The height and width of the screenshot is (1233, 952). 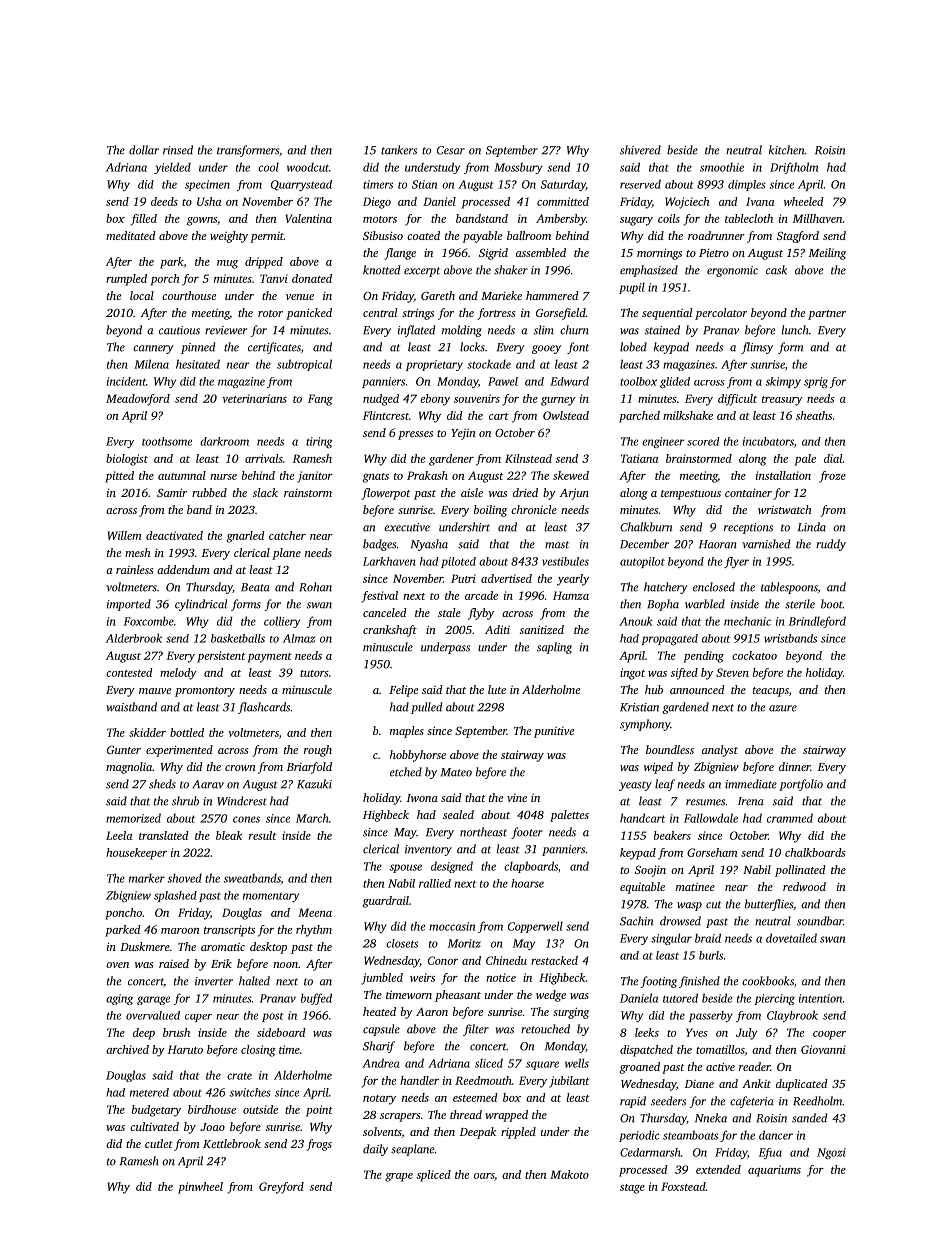 I want to click on footing, so click(x=659, y=982).
